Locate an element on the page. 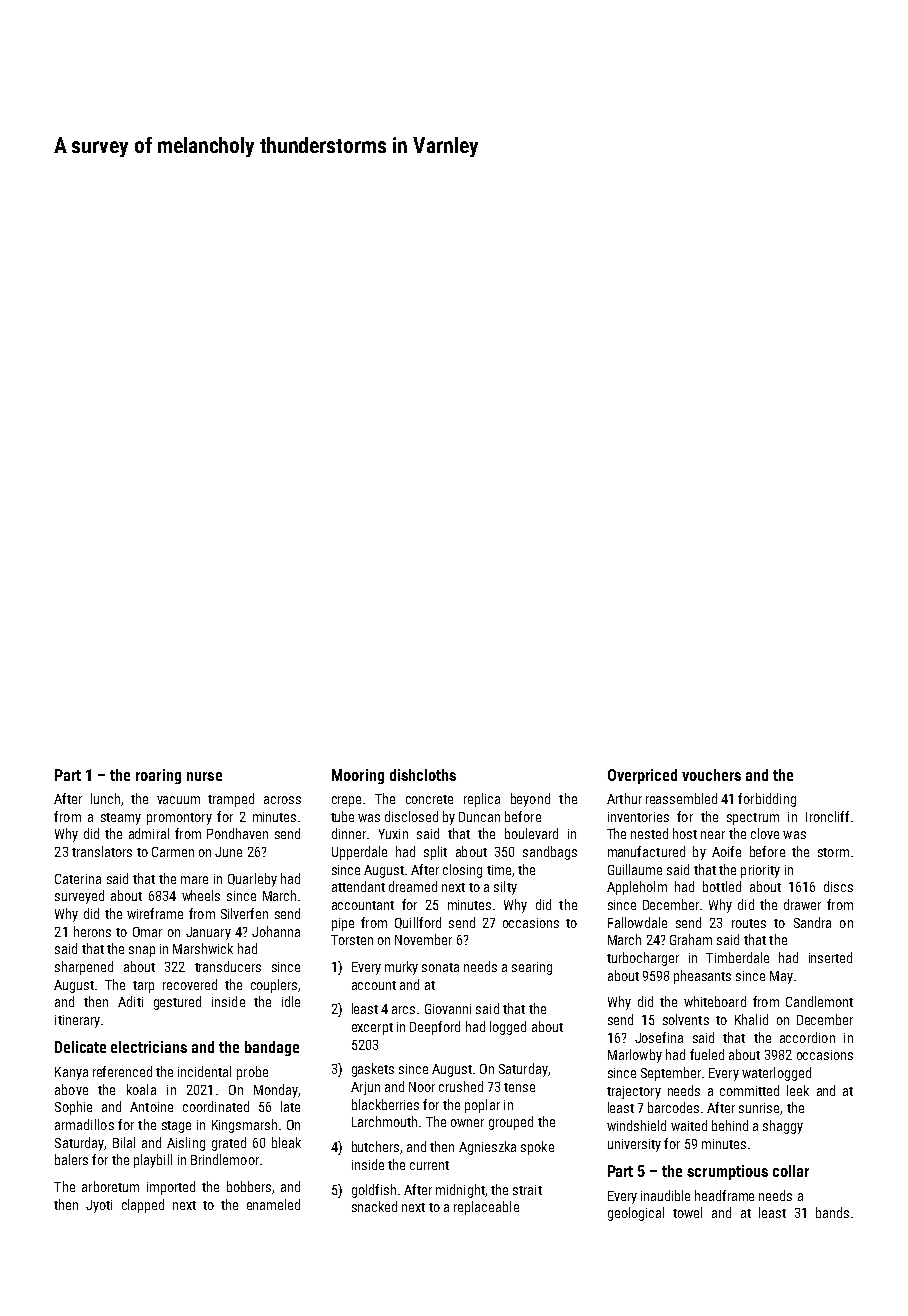  Overpriced is located at coordinates (642, 776).
